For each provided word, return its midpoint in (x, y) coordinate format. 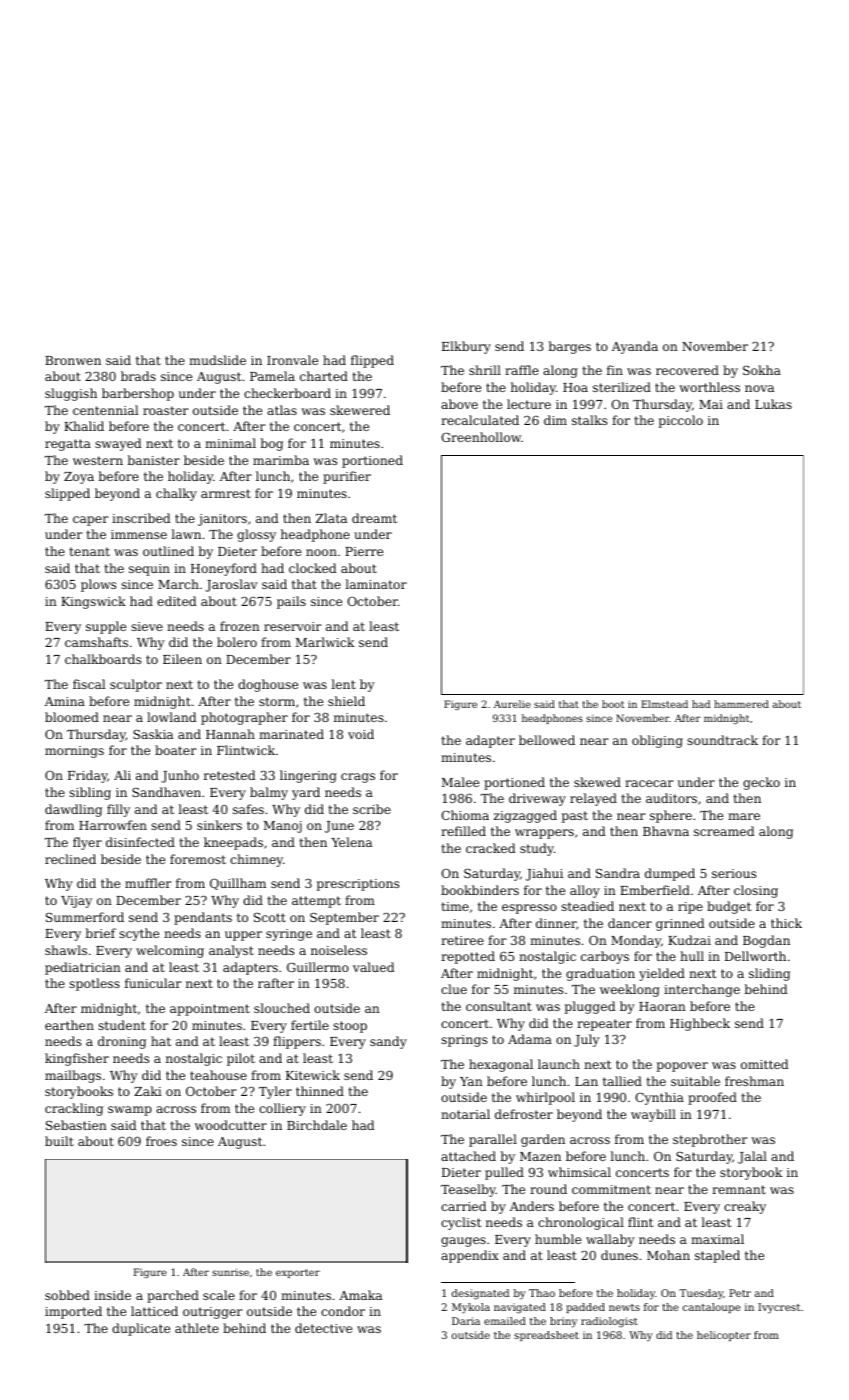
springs (464, 1041)
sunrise (230, 1272)
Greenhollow (481, 437)
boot (613, 704)
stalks (589, 420)
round (548, 1189)
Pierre (364, 551)
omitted (764, 1064)
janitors (222, 520)
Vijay (76, 902)
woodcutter (231, 1125)
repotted (468, 957)
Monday (636, 941)
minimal (230, 443)
